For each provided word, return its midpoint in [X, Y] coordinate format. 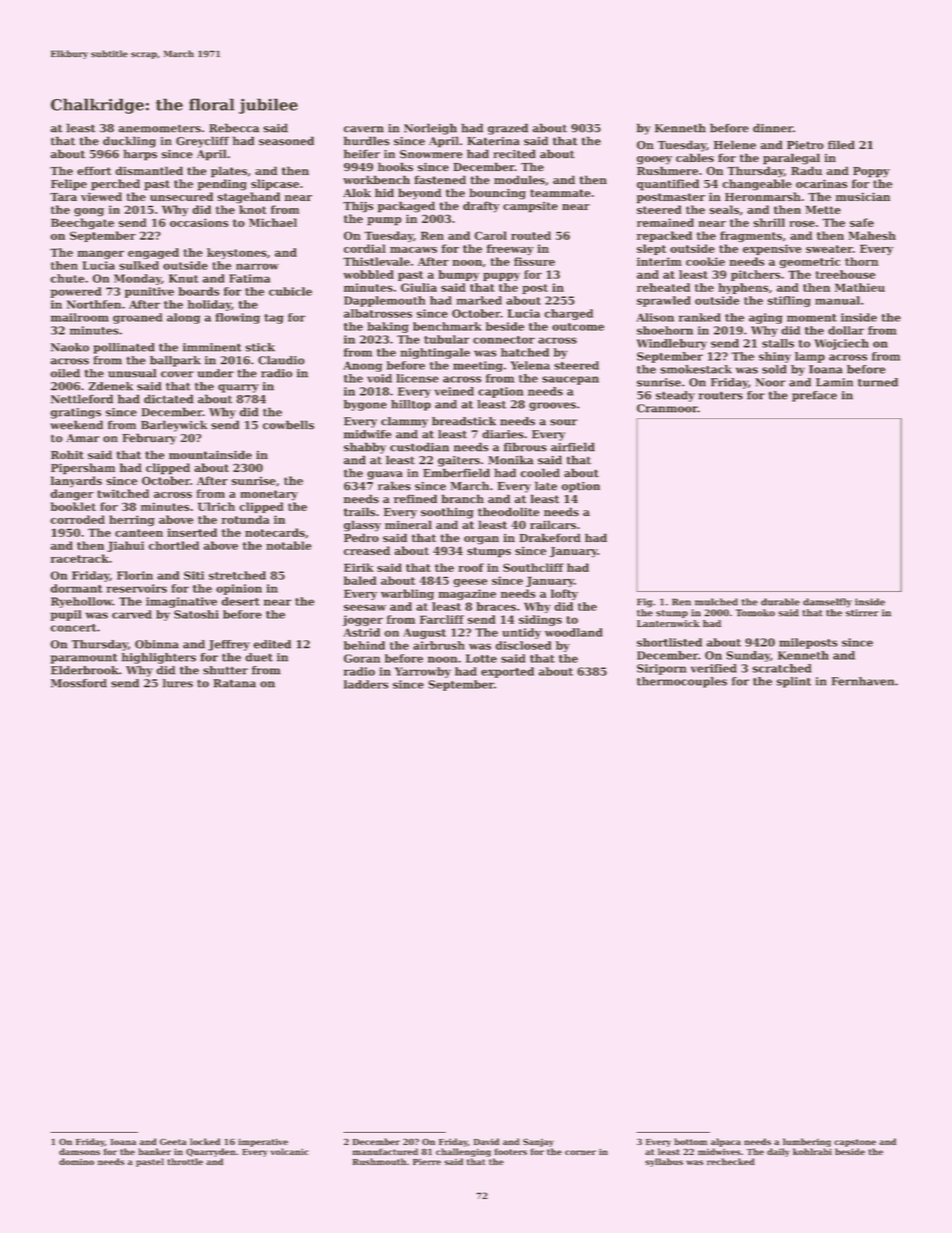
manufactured [385, 1151]
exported [507, 672]
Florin [135, 575]
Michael [273, 222]
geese [470, 583]
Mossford [79, 683]
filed [841, 145]
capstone [855, 1143]
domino [76, 1161]
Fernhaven [862, 681]
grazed [508, 129]
